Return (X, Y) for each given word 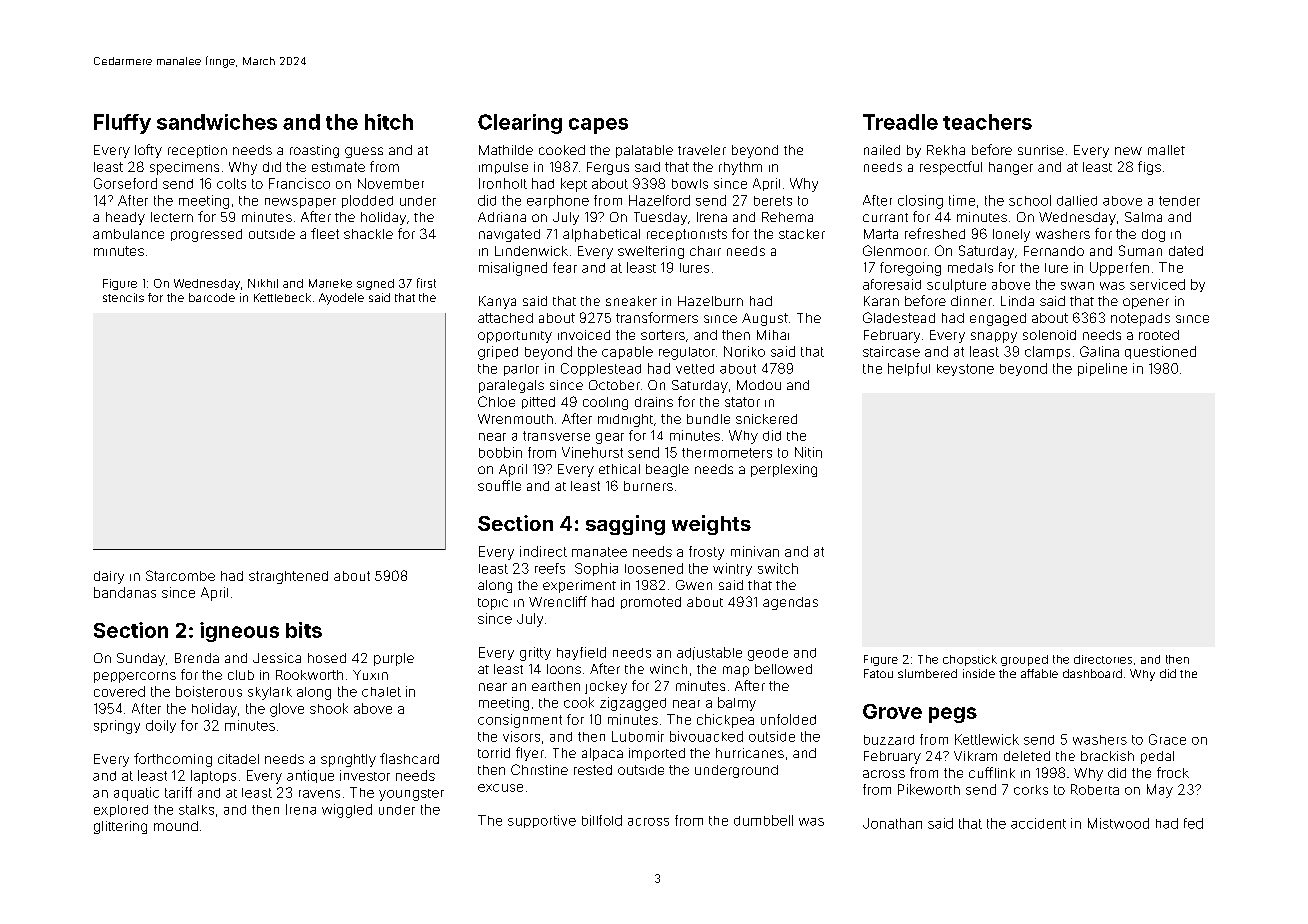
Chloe (496, 401)
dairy (109, 577)
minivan (755, 551)
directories (1103, 659)
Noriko (744, 351)
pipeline (1102, 369)
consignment (520, 721)
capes (598, 126)
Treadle (900, 122)
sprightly (348, 760)
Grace (1167, 739)
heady (125, 218)
